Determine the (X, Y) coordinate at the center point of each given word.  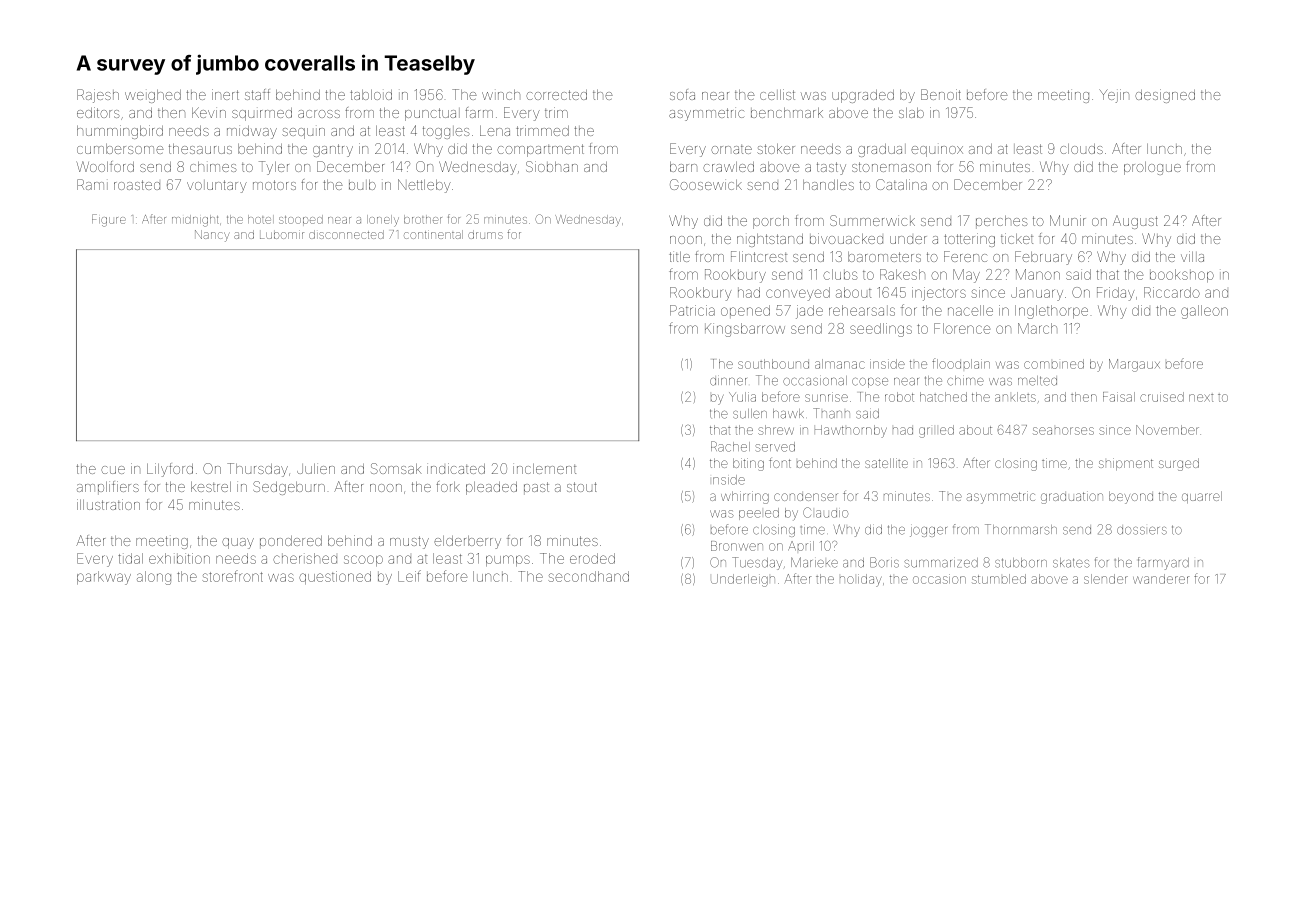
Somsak (396, 468)
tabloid (371, 94)
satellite (886, 463)
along (154, 578)
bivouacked (846, 238)
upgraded (863, 96)
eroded (592, 558)
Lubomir (282, 234)
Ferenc (965, 256)
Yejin (1114, 96)
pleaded (491, 488)
